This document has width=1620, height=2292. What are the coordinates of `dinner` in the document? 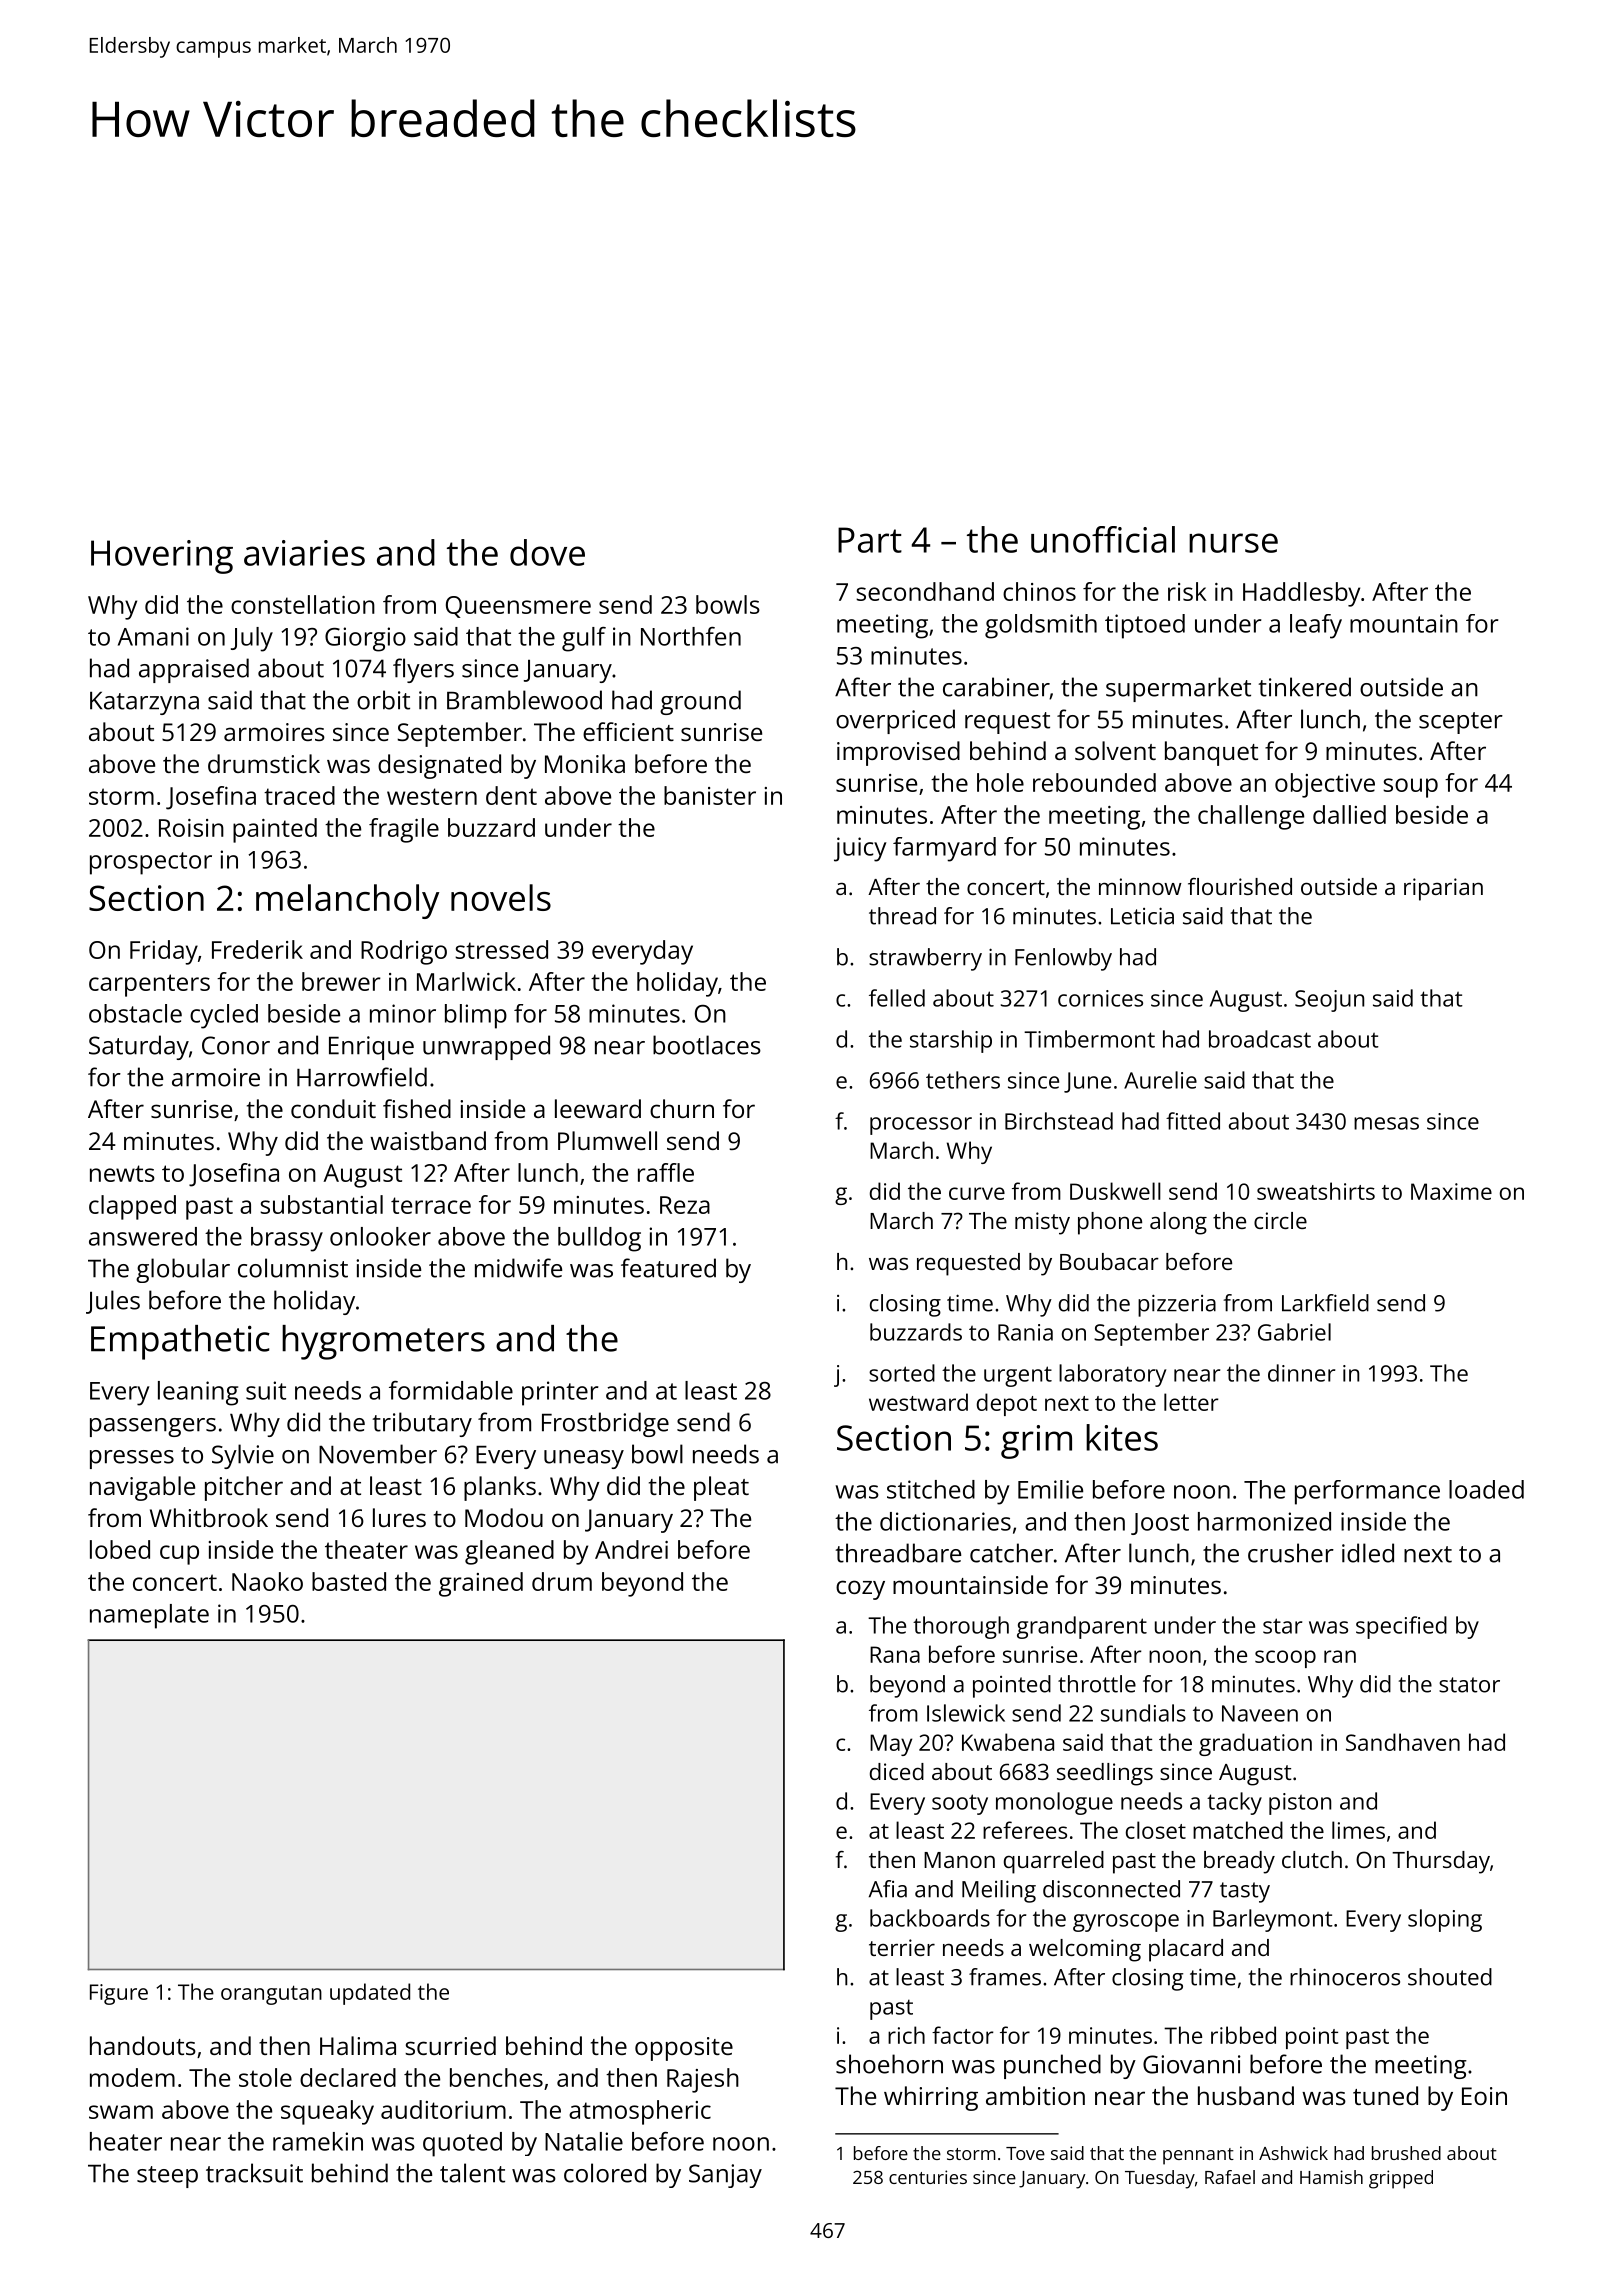 It's located at (1301, 1373).
